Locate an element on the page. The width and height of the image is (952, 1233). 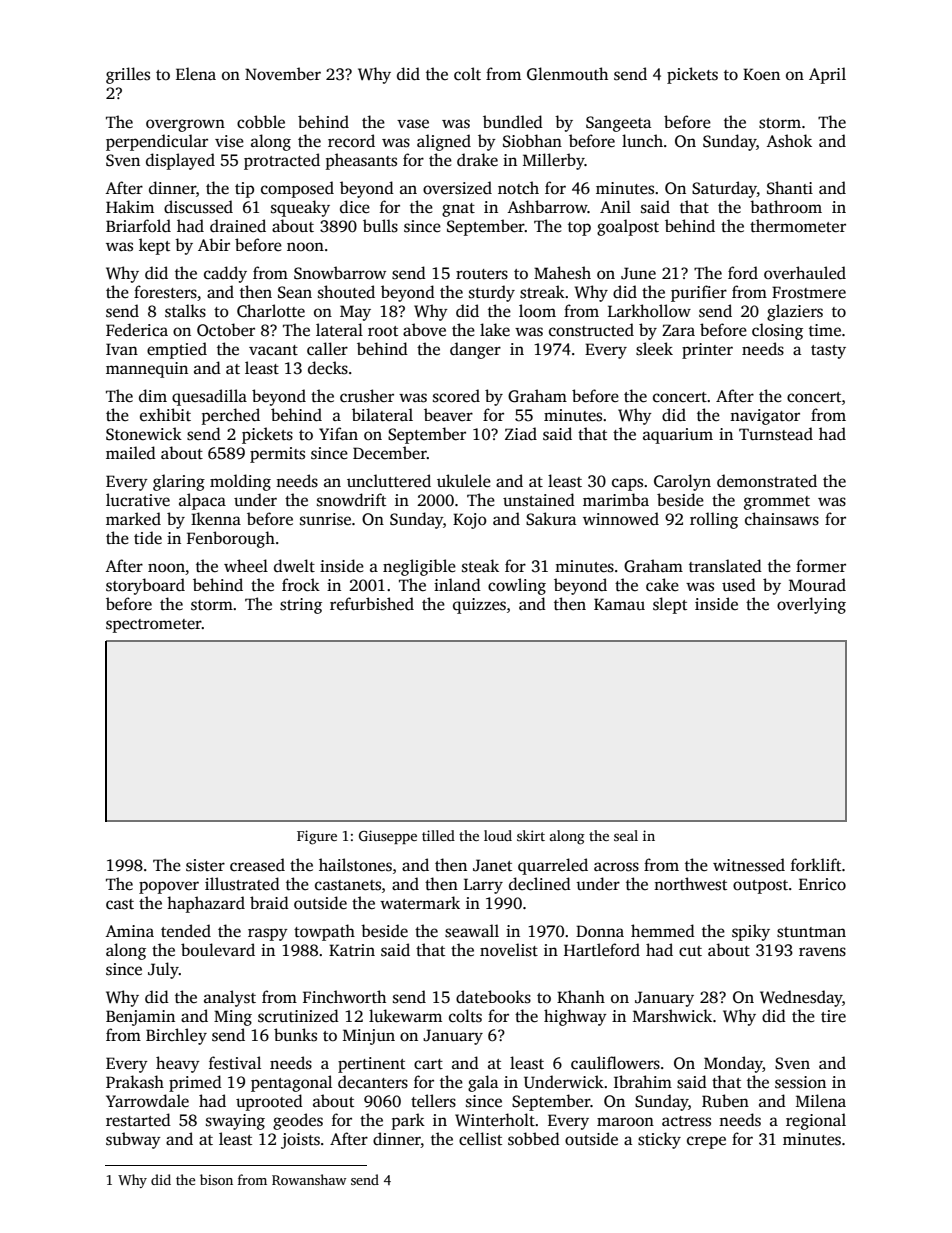
popover is located at coordinates (169, 887).
